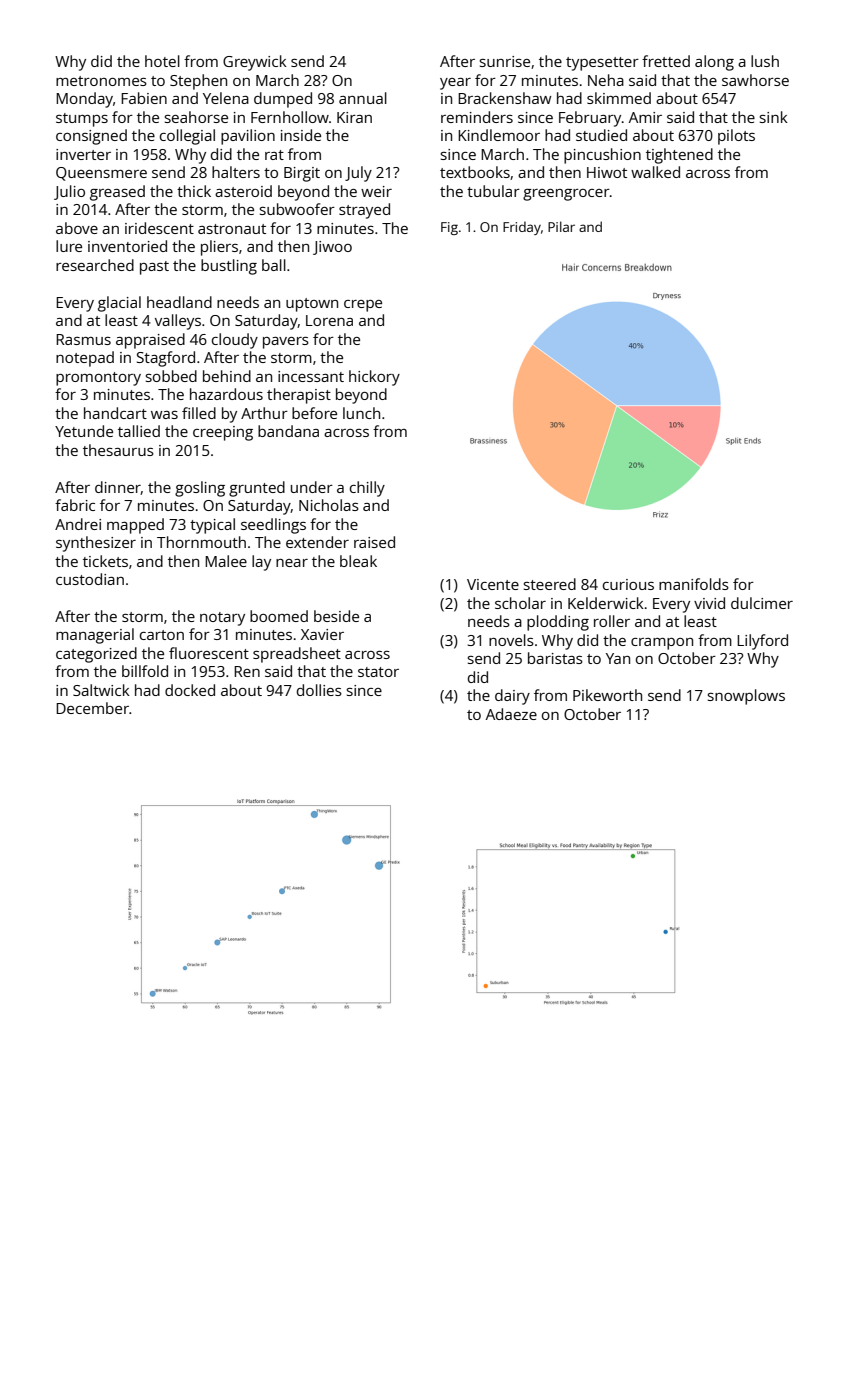  Describe the element at coordinates (90, 579) in the page. I see `custodian` at that location.
